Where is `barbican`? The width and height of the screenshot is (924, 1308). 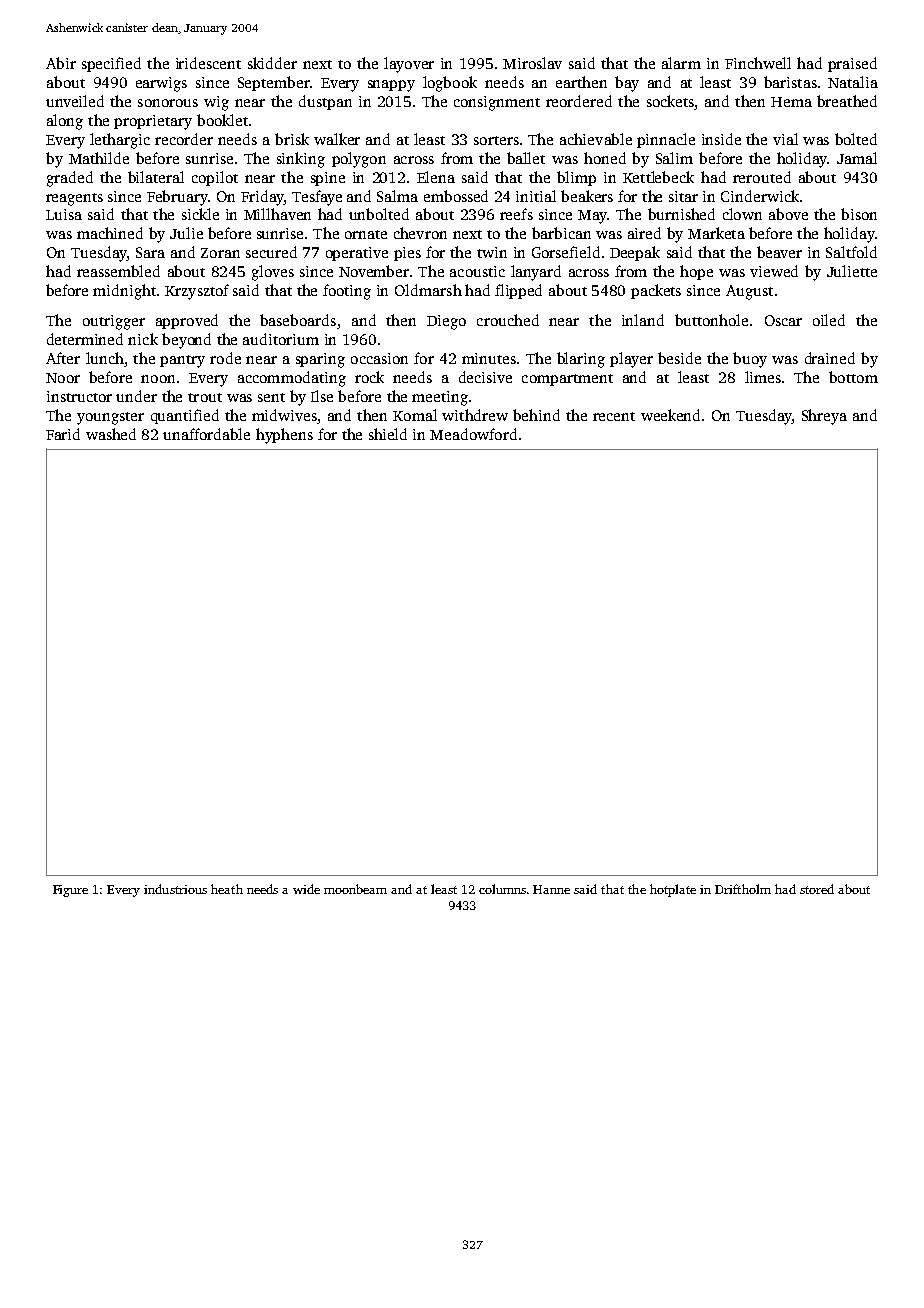
barbican is located at coordinates (561, 233).
